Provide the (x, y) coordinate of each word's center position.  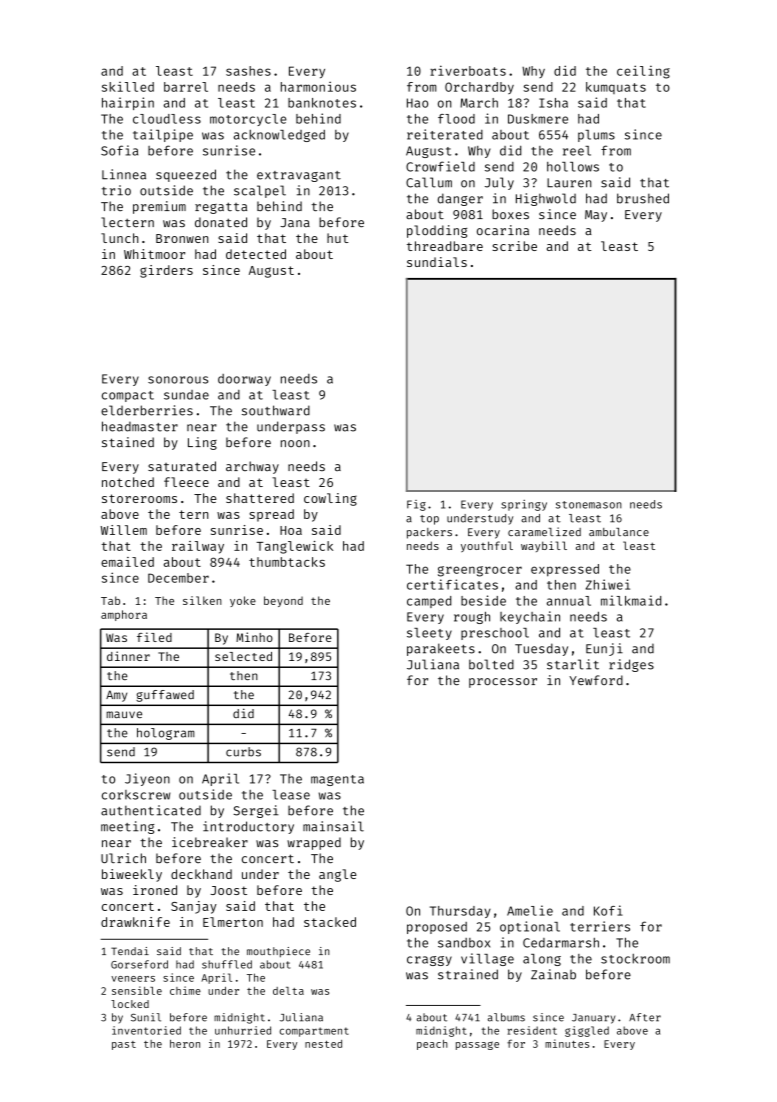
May (596, 216)
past (124, 1045)
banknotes (322, 103)
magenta (337, 780)
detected (256, 254)
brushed (643, 198)
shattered (260, 498)
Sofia (119, 150)
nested (323, 1044)
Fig (416, 505)
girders (166, 271)
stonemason (589, 505)
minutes (567, 1043)
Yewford (596, 680)
